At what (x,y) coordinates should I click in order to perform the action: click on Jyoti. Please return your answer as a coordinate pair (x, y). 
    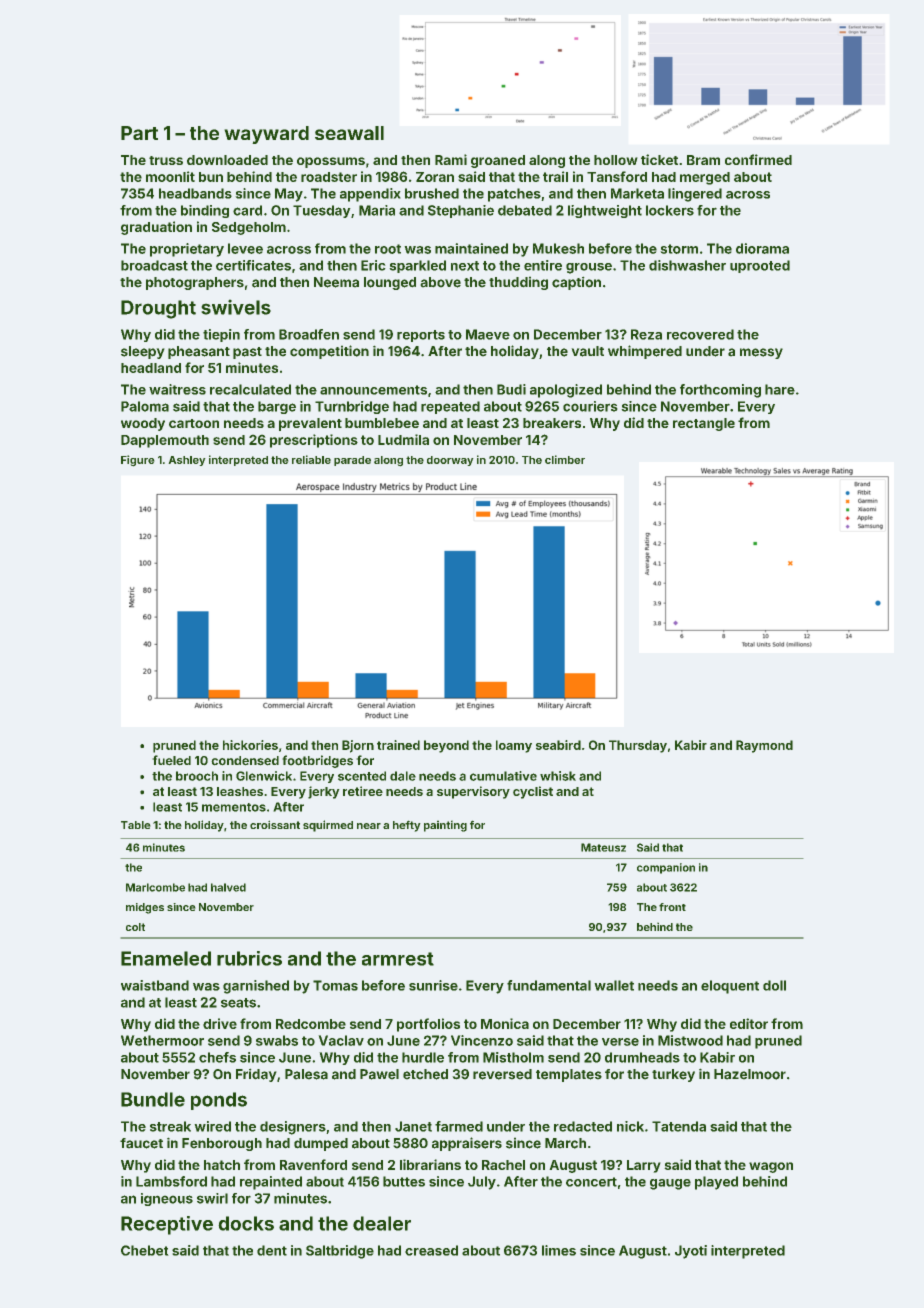
    Looking at the image, I should click on (691, 1252).
